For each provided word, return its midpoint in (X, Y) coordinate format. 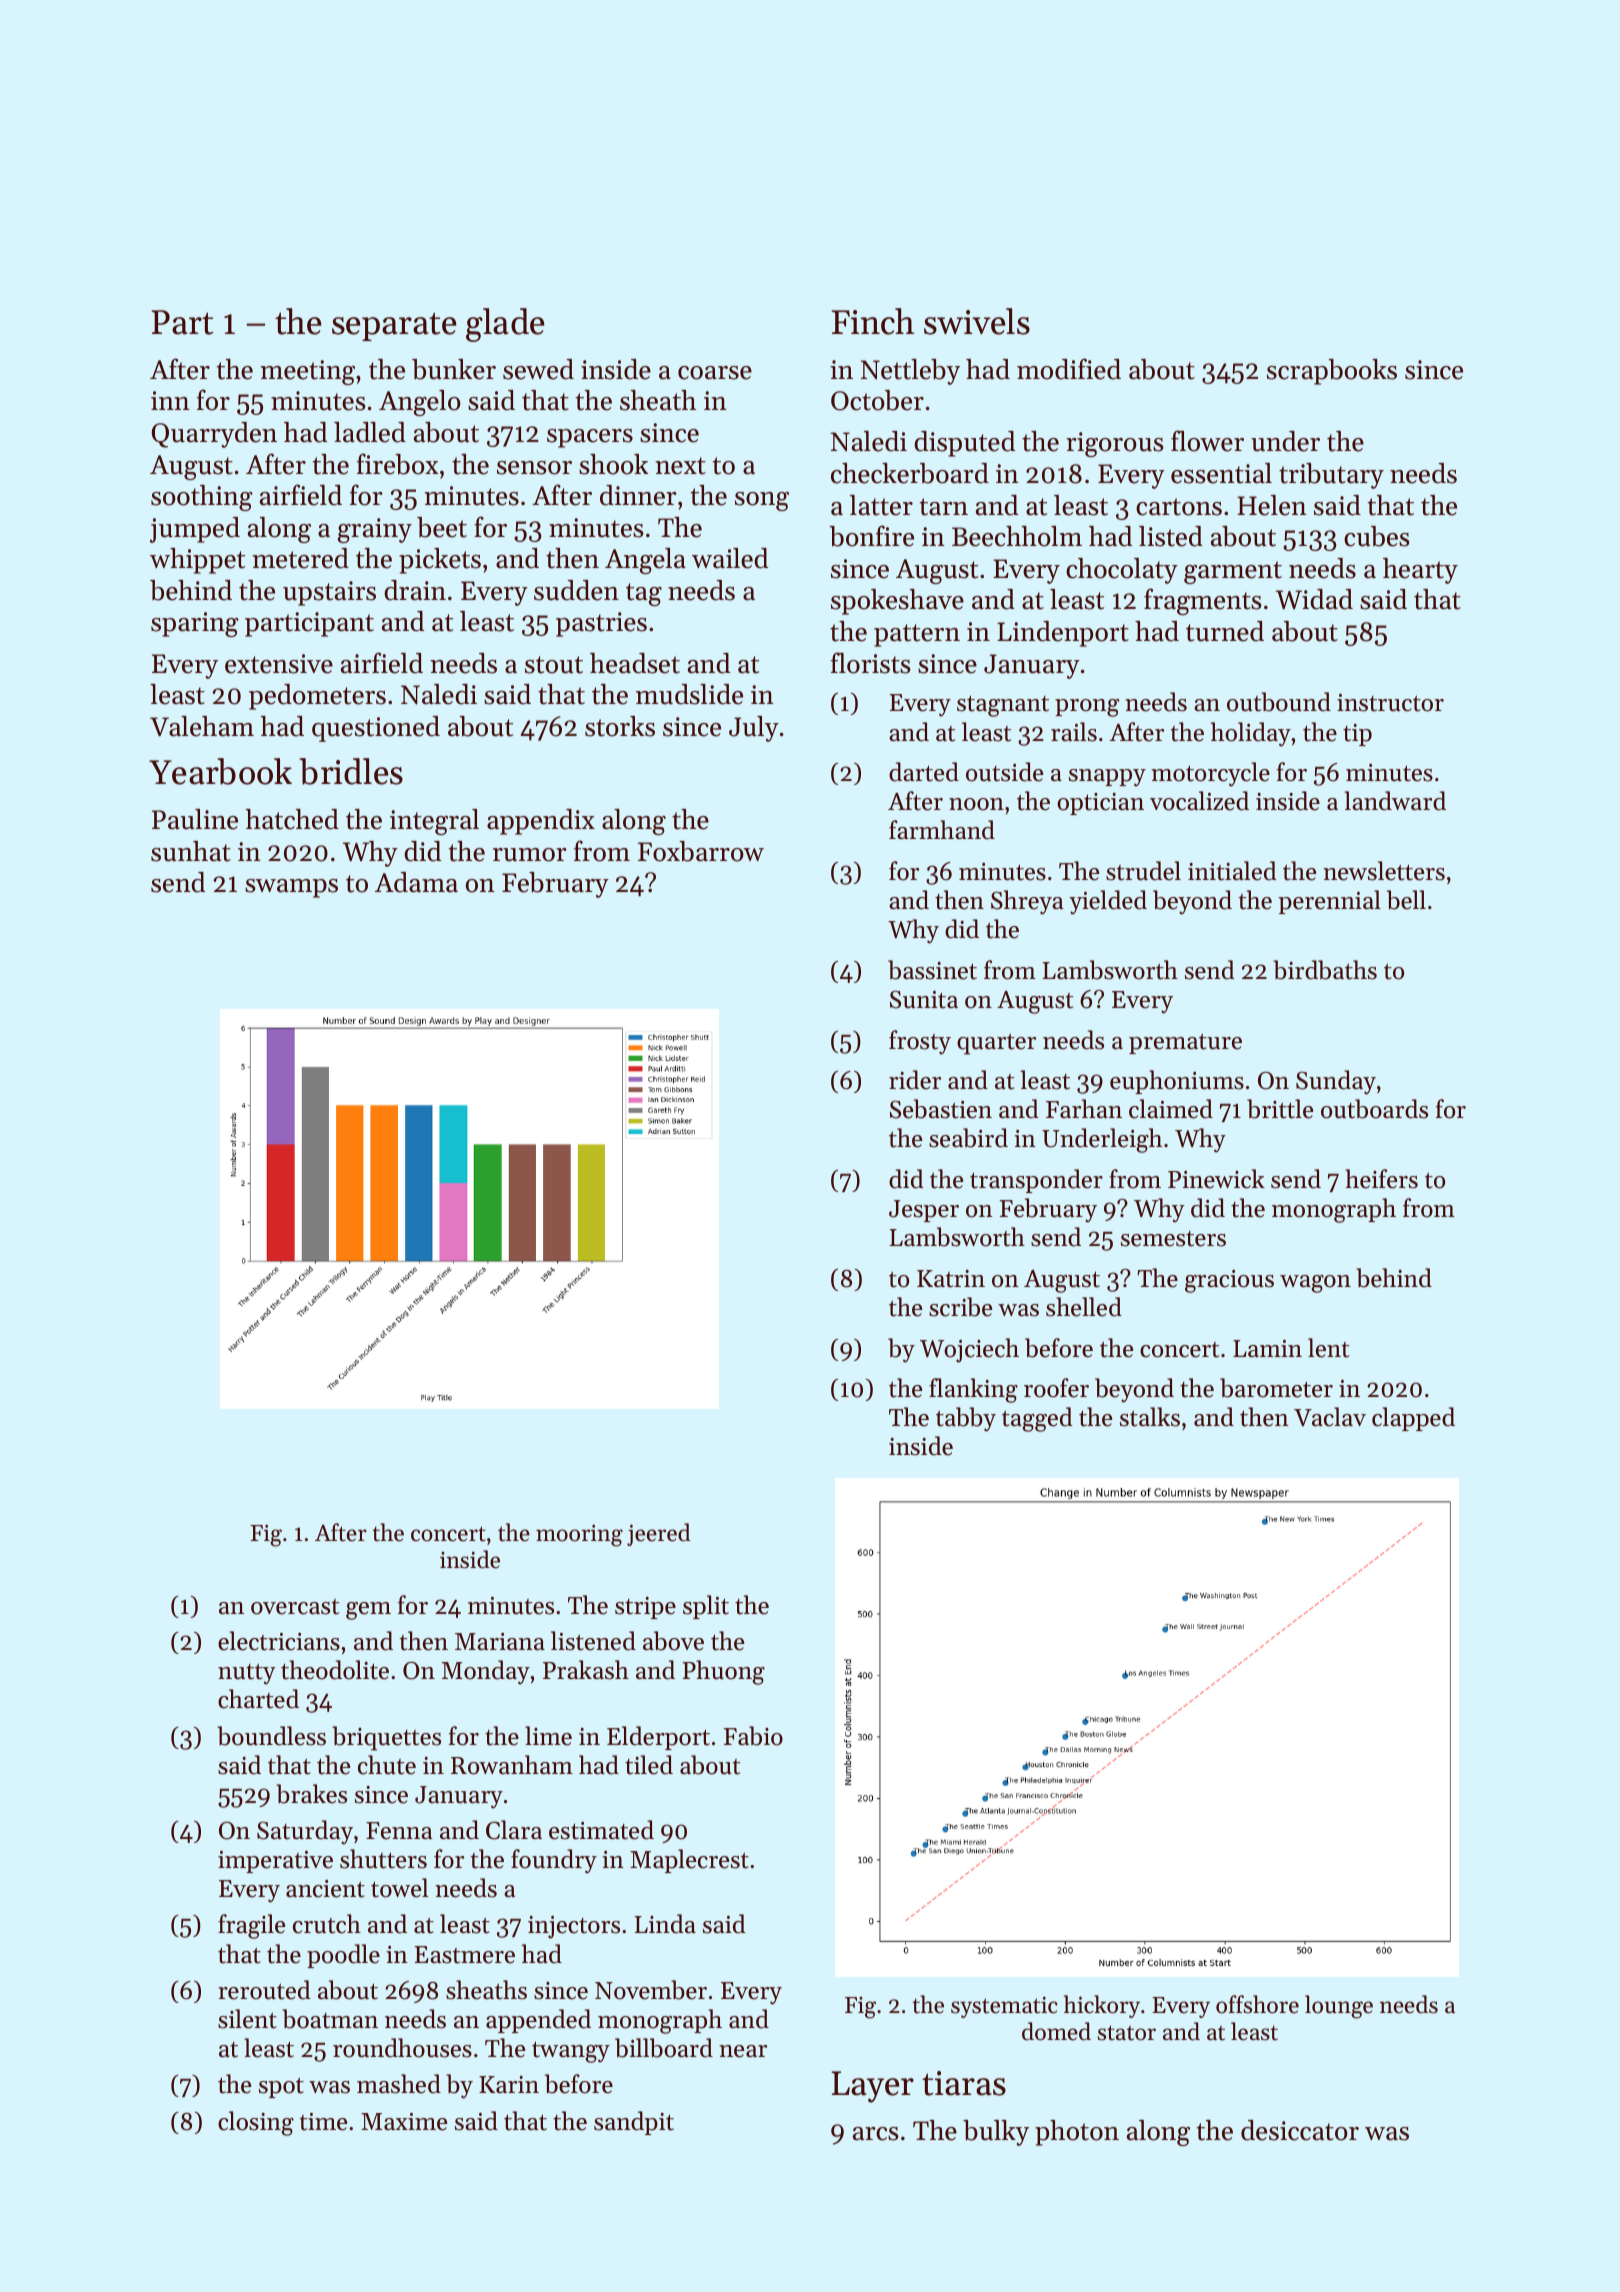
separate (394, 326)
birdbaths (1325, 970)
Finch (872, 321)
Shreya (1027, 902)
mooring (579, 1535)
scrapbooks (1332, 372)
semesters (1173, 1239)
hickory (1102, 2006)
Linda (665, 1924)
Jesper (924, 1211)
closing (256, 2123)
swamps (291, 888)
